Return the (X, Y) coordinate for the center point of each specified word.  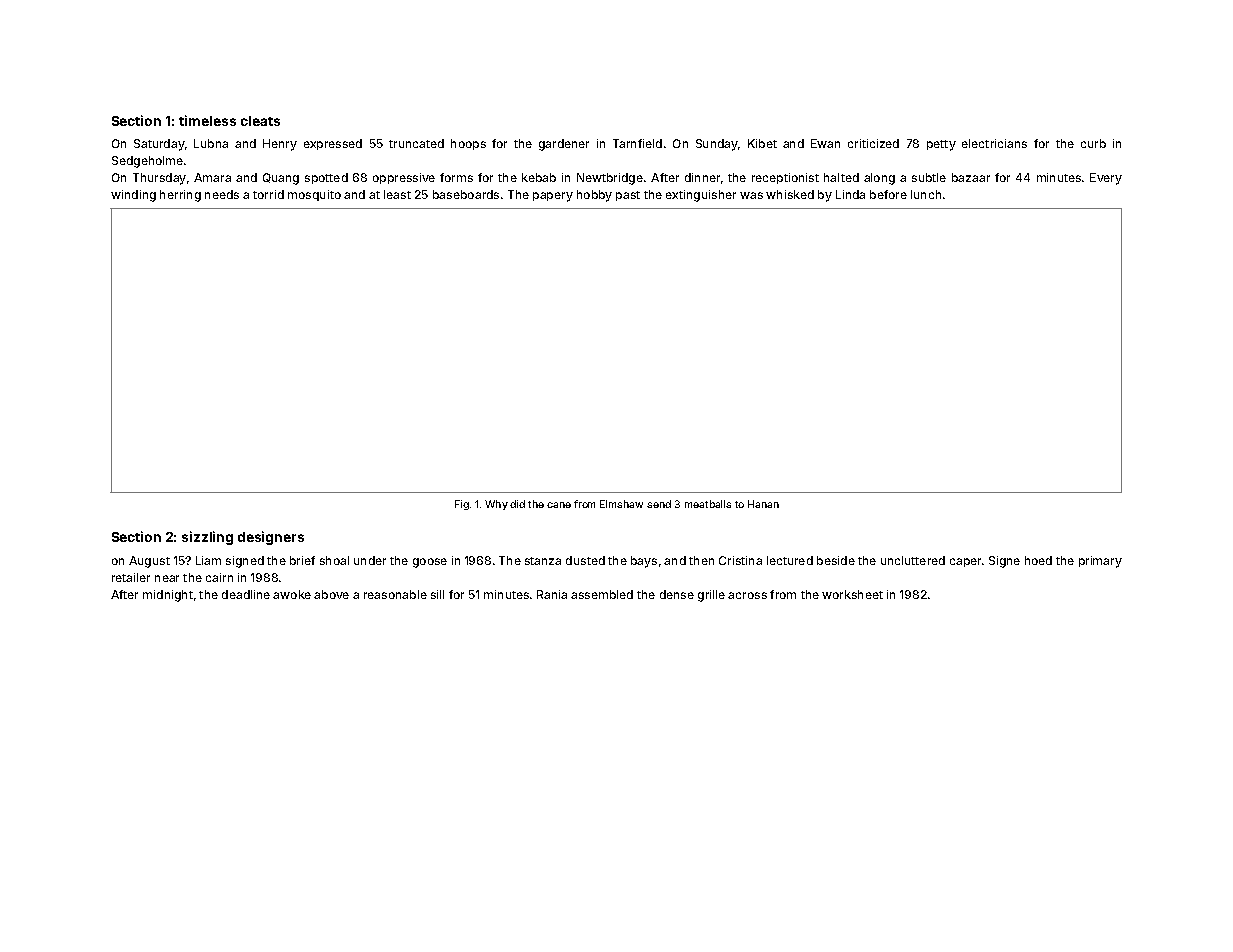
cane (559, 505)
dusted (585, 560)
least (397, 194)
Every (1106, 179)
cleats (260, 121)
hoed (1038, 560)
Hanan (763, 504)
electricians (994, 143)
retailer (131, 577)
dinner (702, 177)
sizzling (207, 538)
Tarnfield (637, 143)
